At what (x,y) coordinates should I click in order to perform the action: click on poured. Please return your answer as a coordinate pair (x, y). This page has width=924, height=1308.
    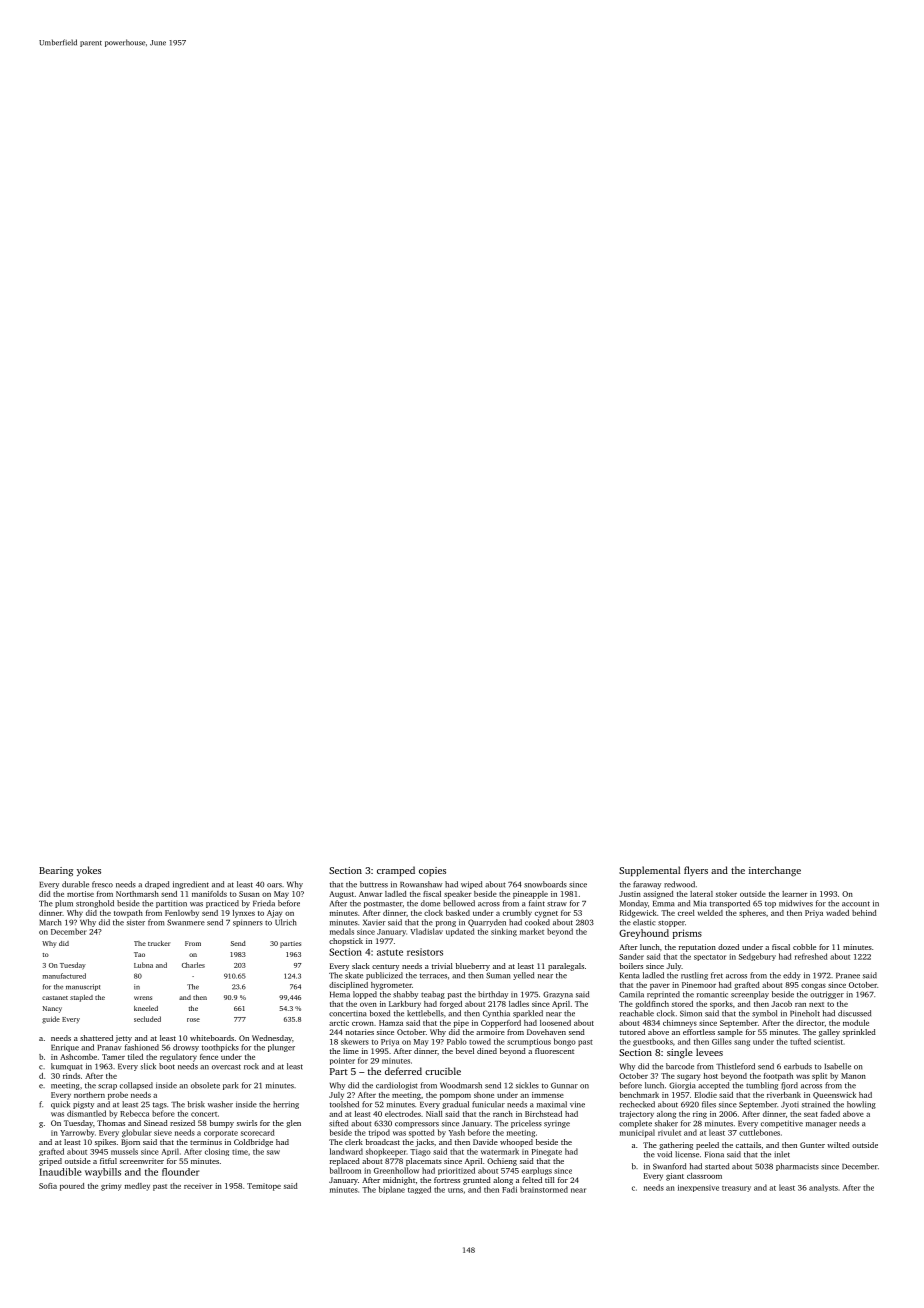
    Looking at the image, I should click on (72, 1187).
